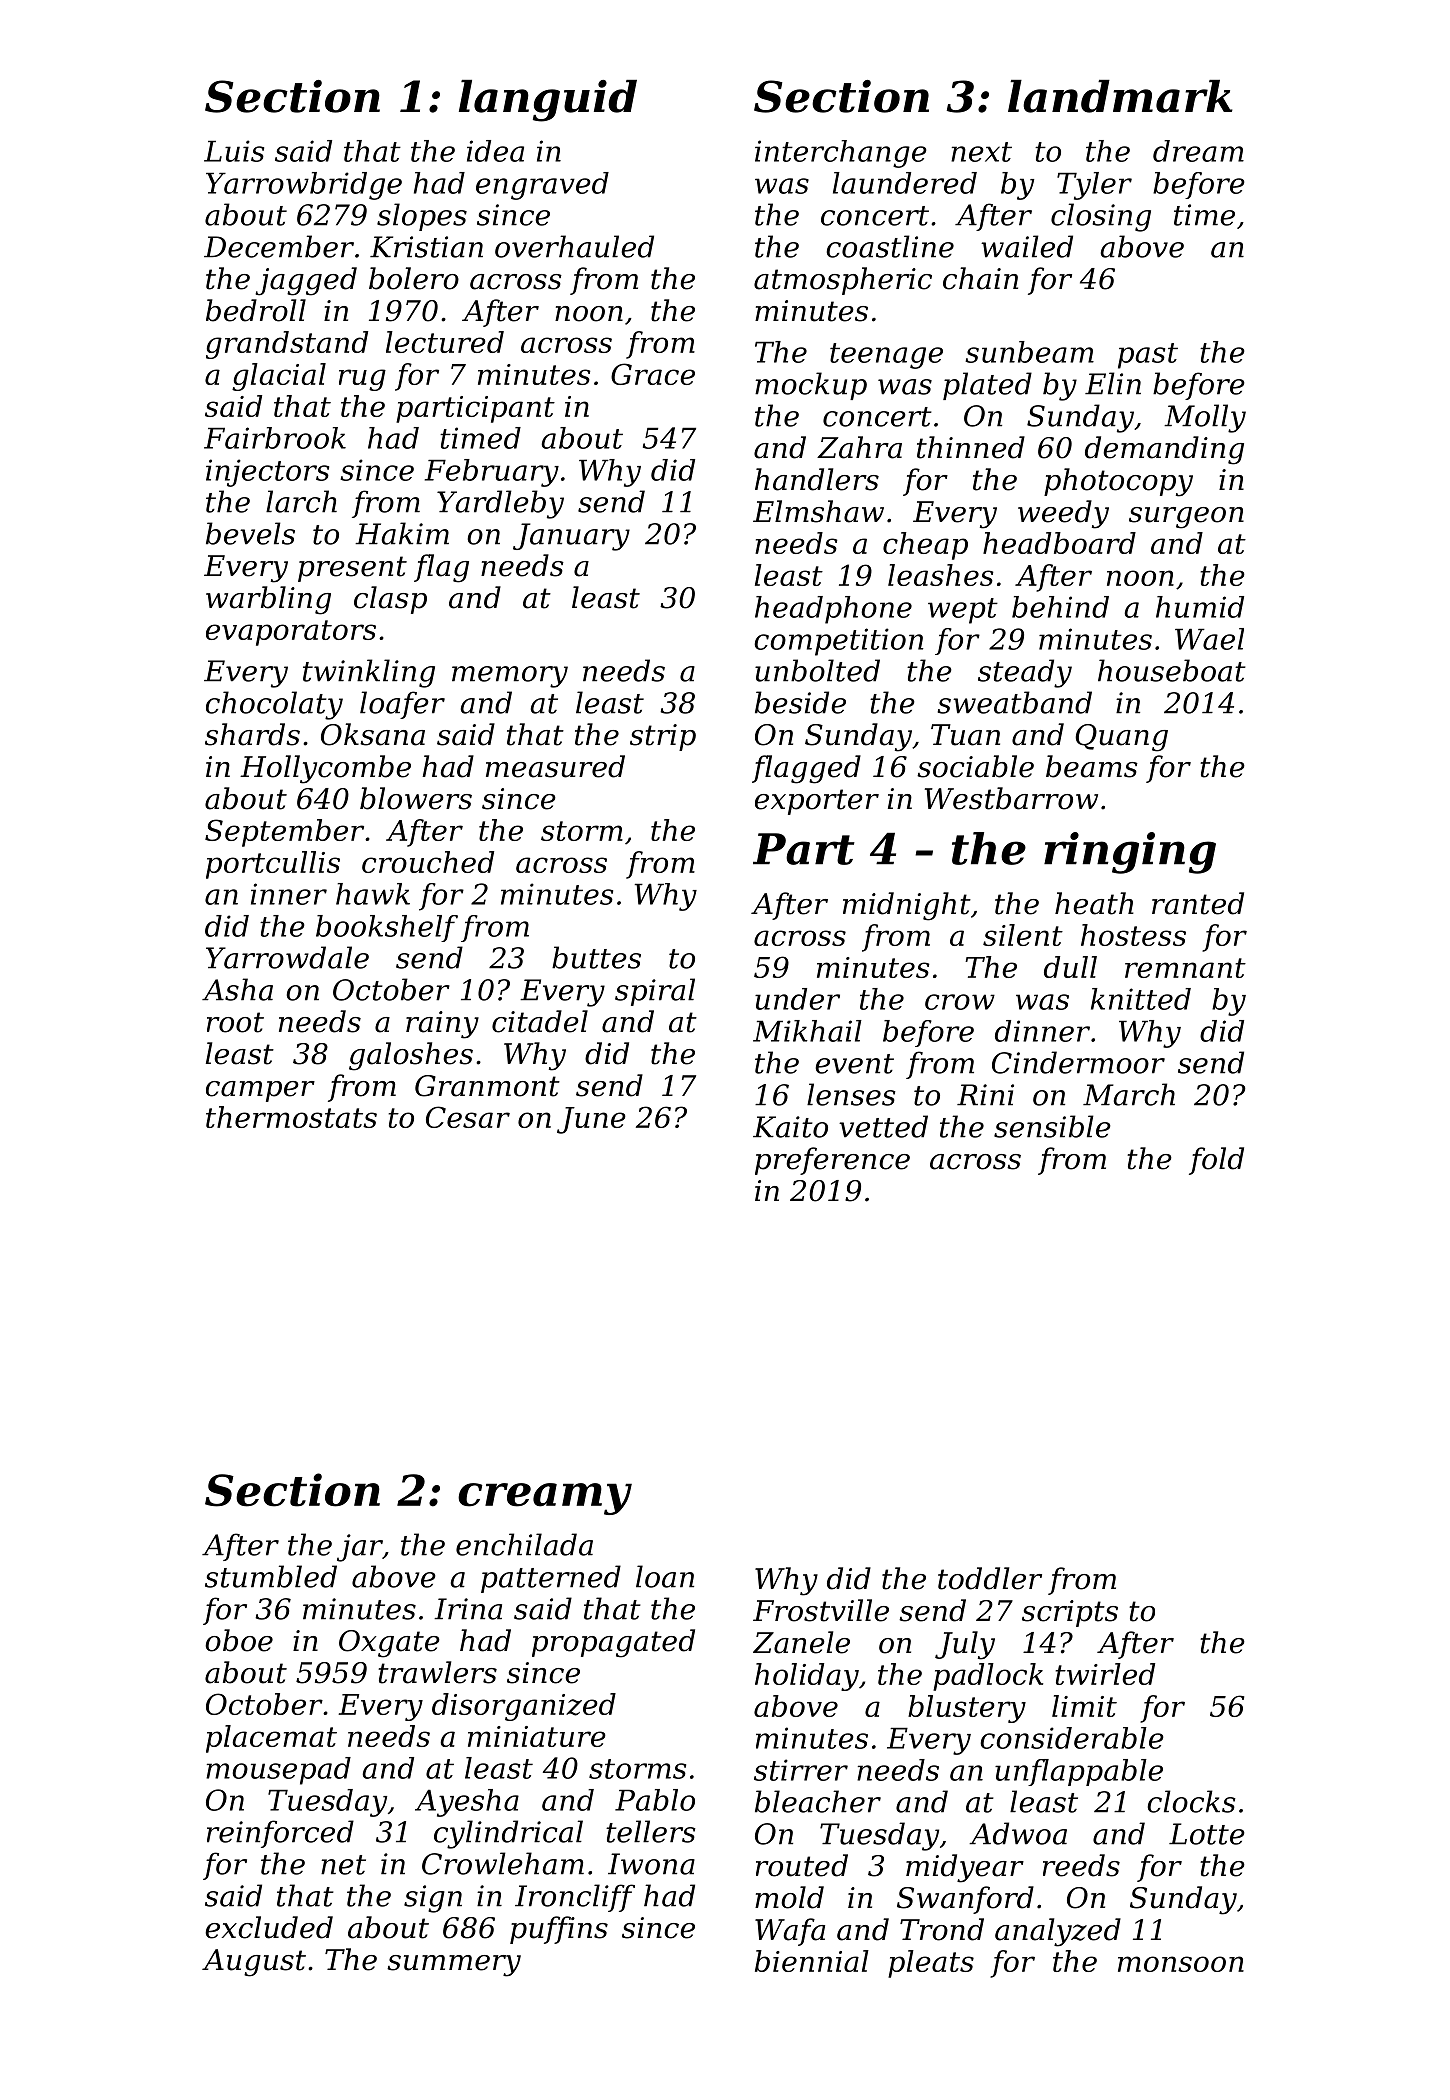 The height and width of the page is (2100, 1450). I want to click on August, so click(254, 1963).
